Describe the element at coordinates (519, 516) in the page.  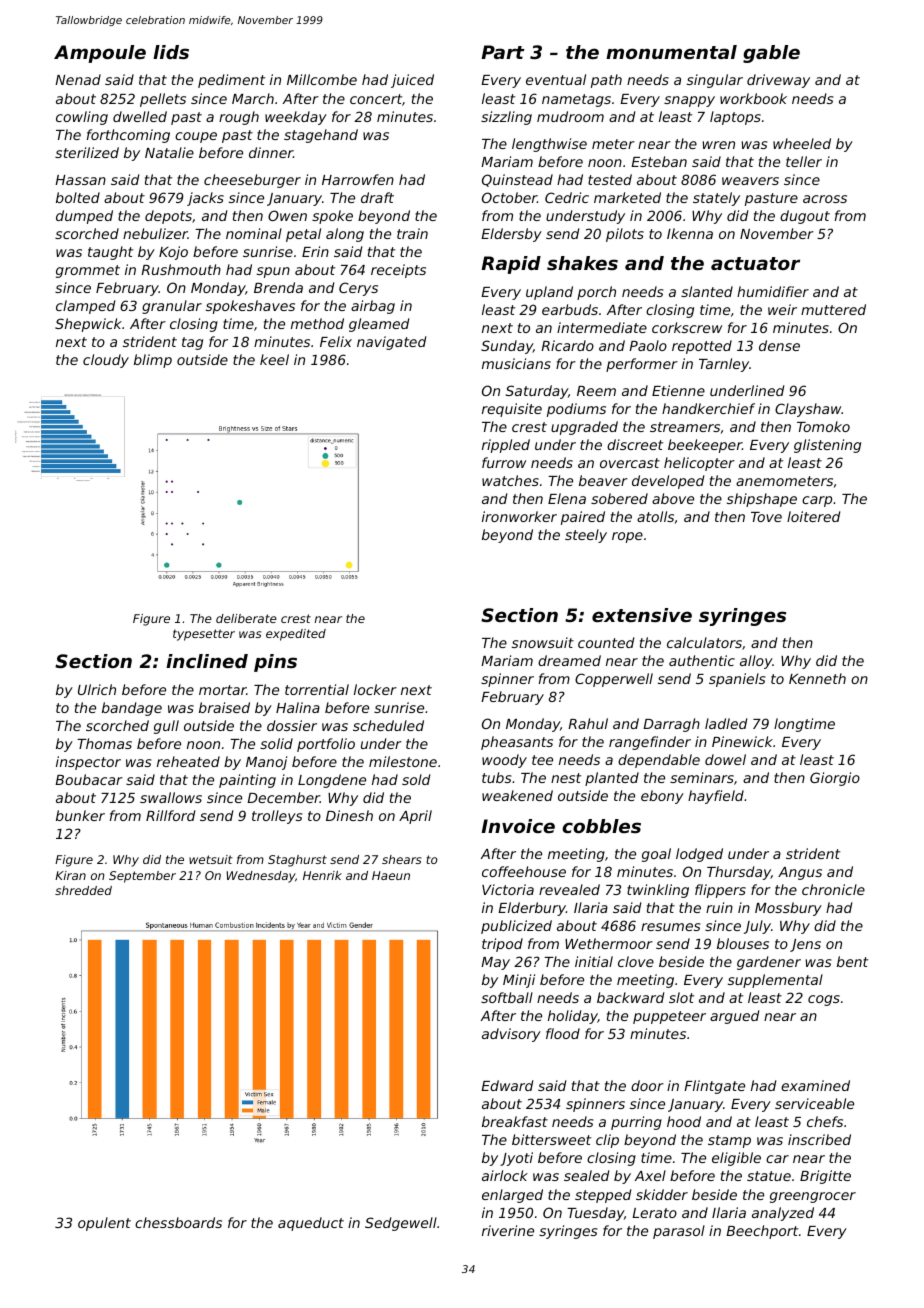
I see `ironworker` at that location.
